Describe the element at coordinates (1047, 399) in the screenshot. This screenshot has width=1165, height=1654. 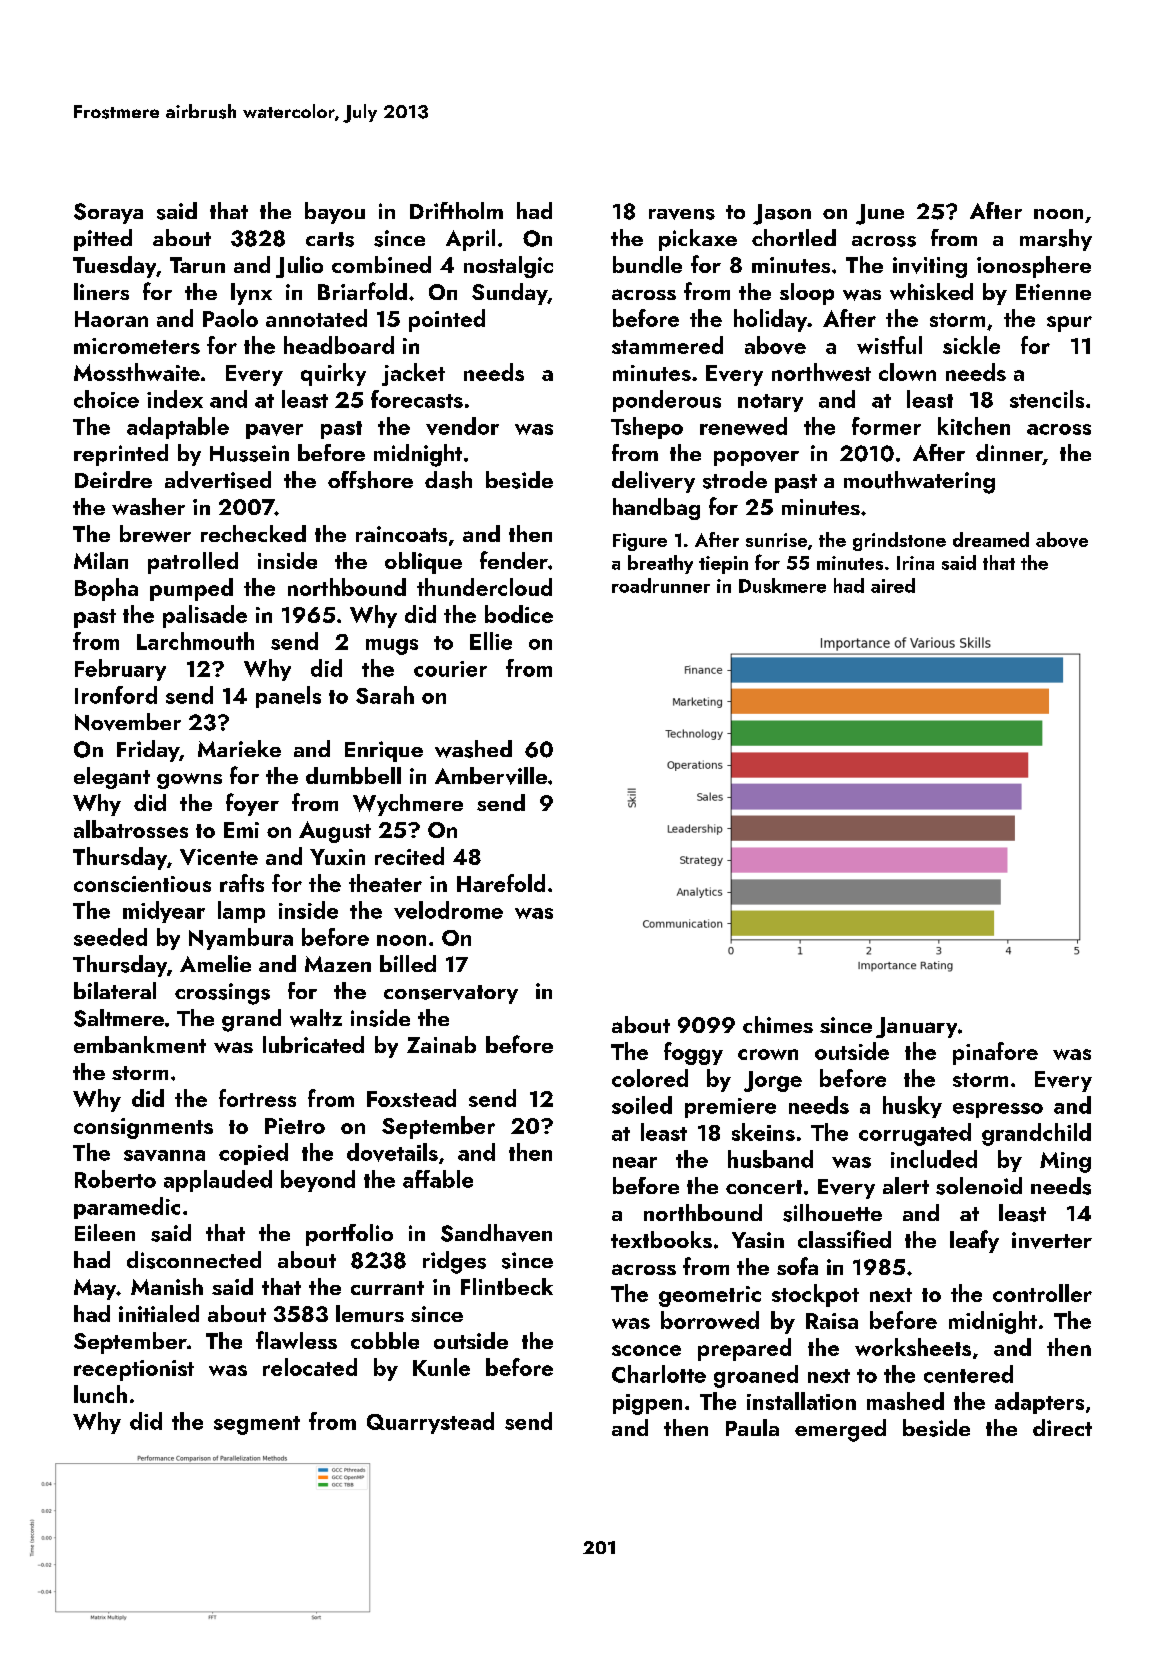
I see `stencils` at that location.
